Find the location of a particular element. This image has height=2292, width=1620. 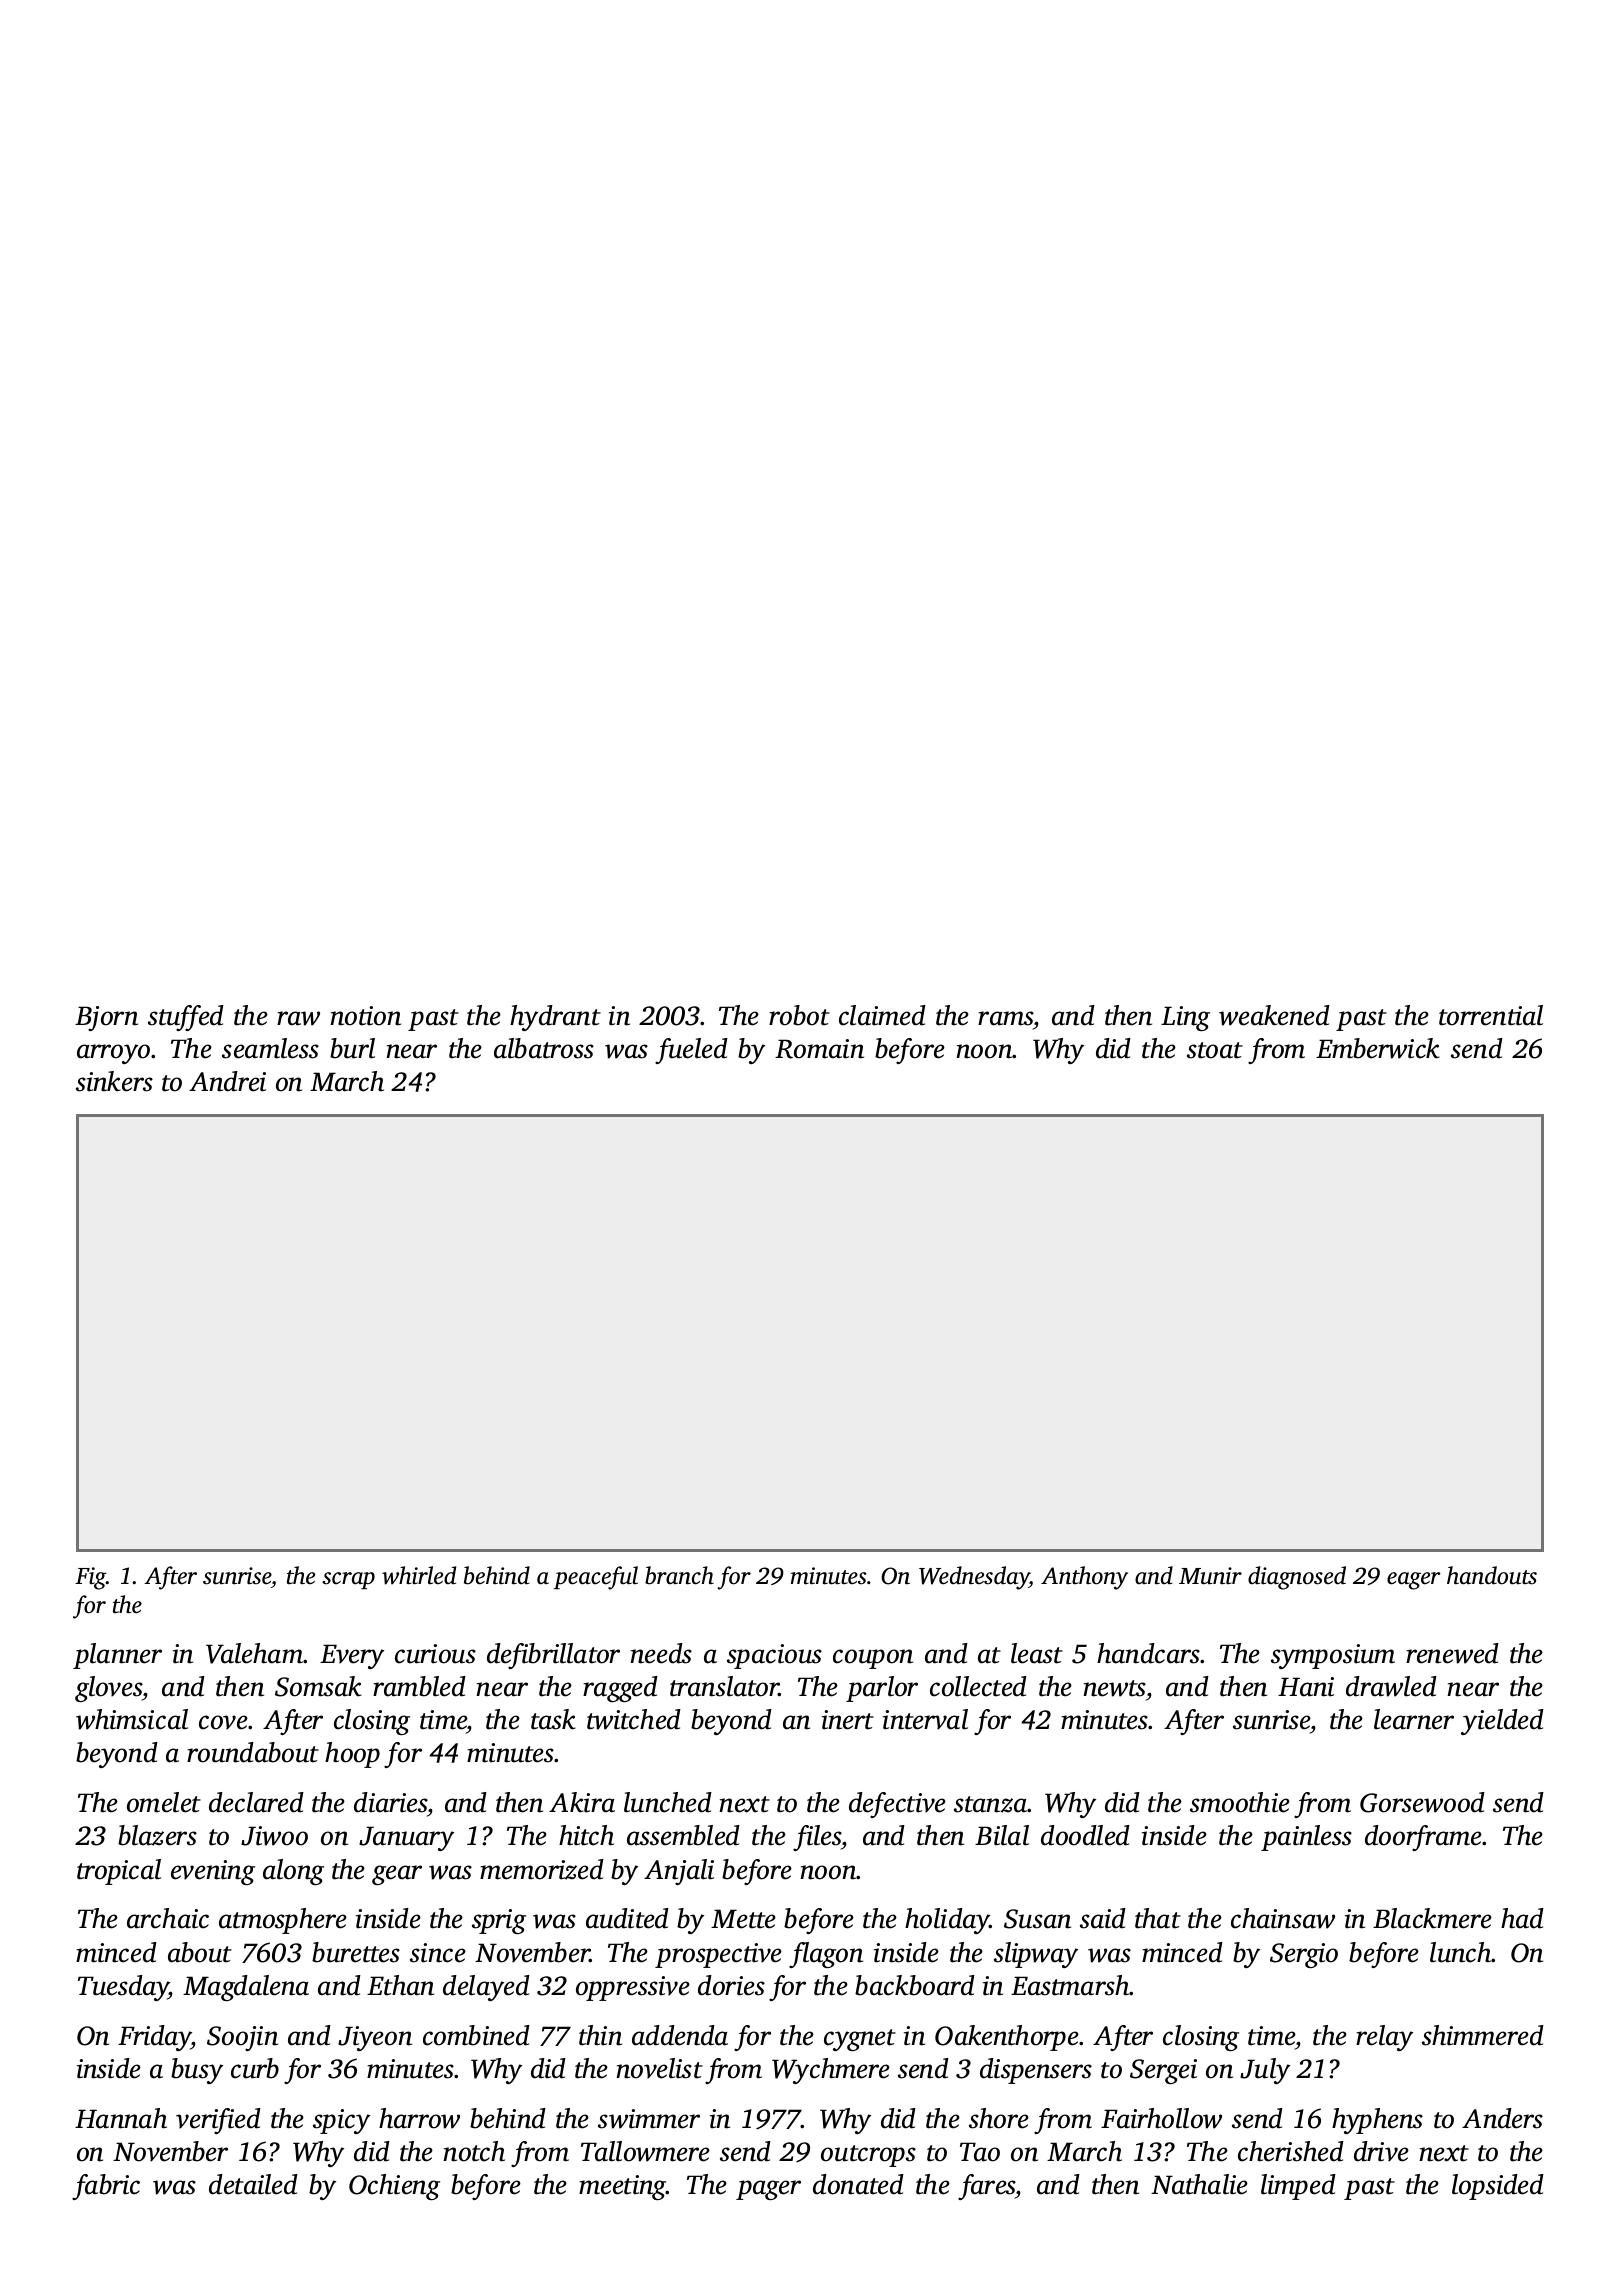

drawled is located at coordinates (1391, 1686).
